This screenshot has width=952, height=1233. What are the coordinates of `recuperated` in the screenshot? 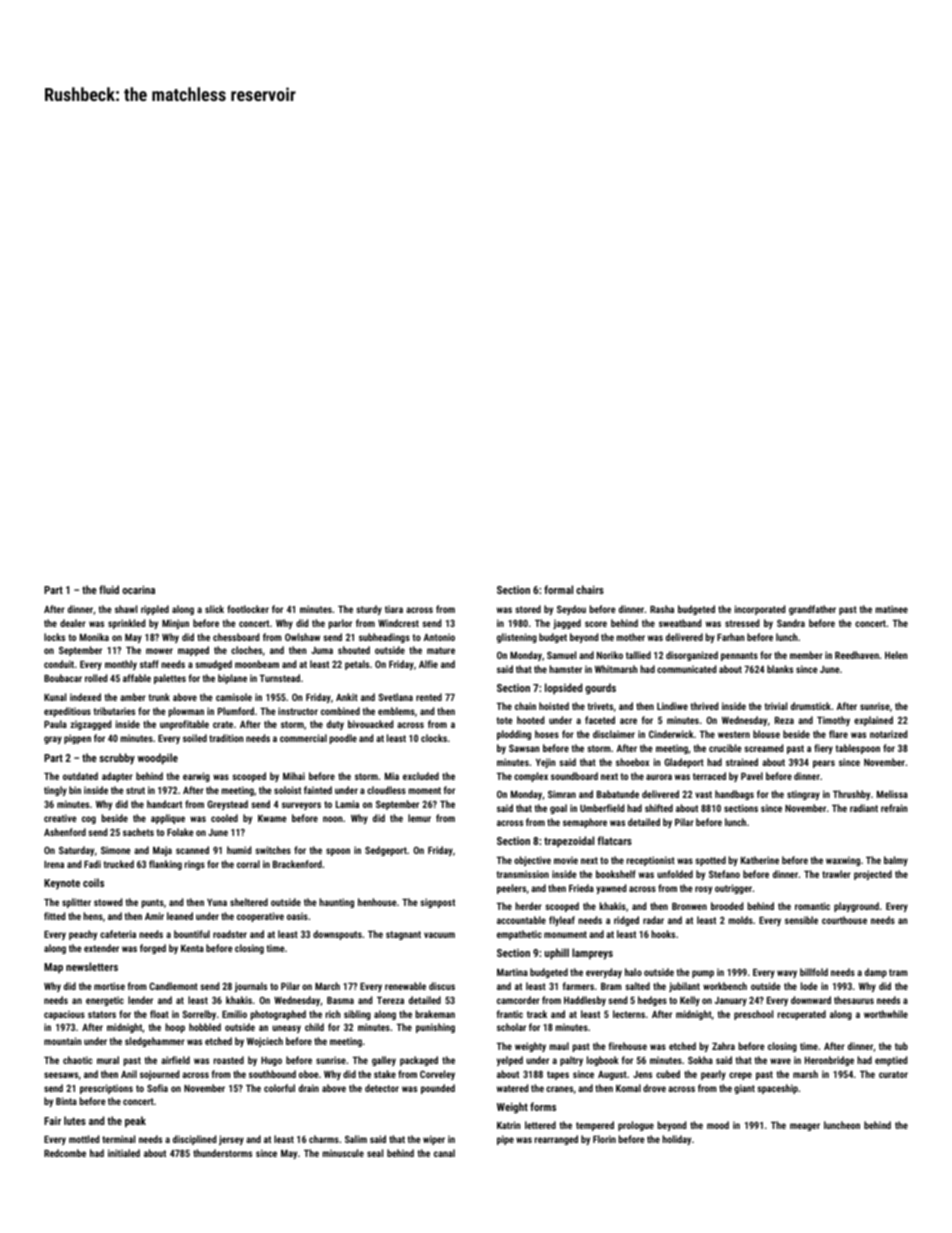 It's located at (802, 1015).
